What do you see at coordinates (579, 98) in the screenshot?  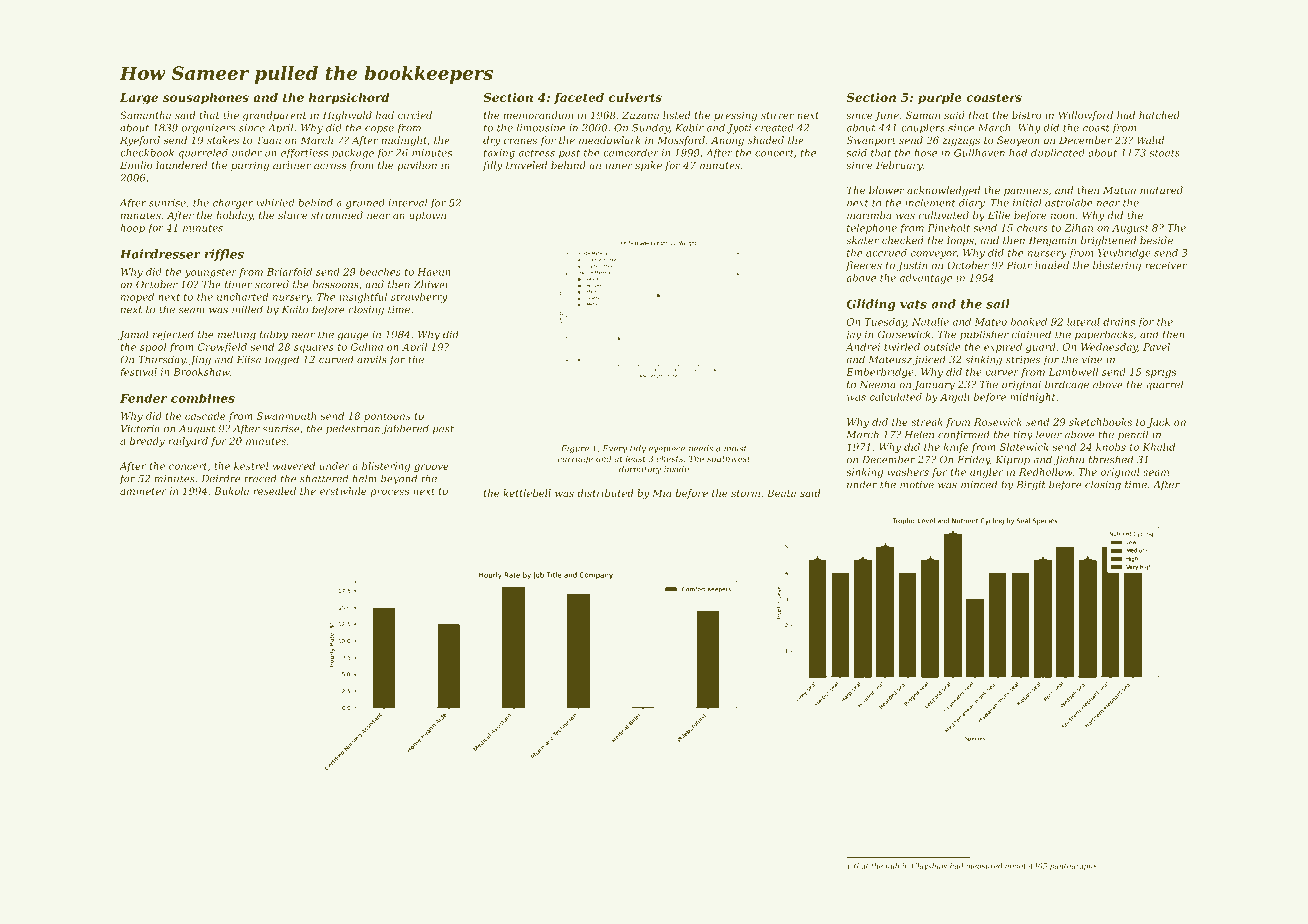 I see `faceted` at bounding box center [579, 98].
